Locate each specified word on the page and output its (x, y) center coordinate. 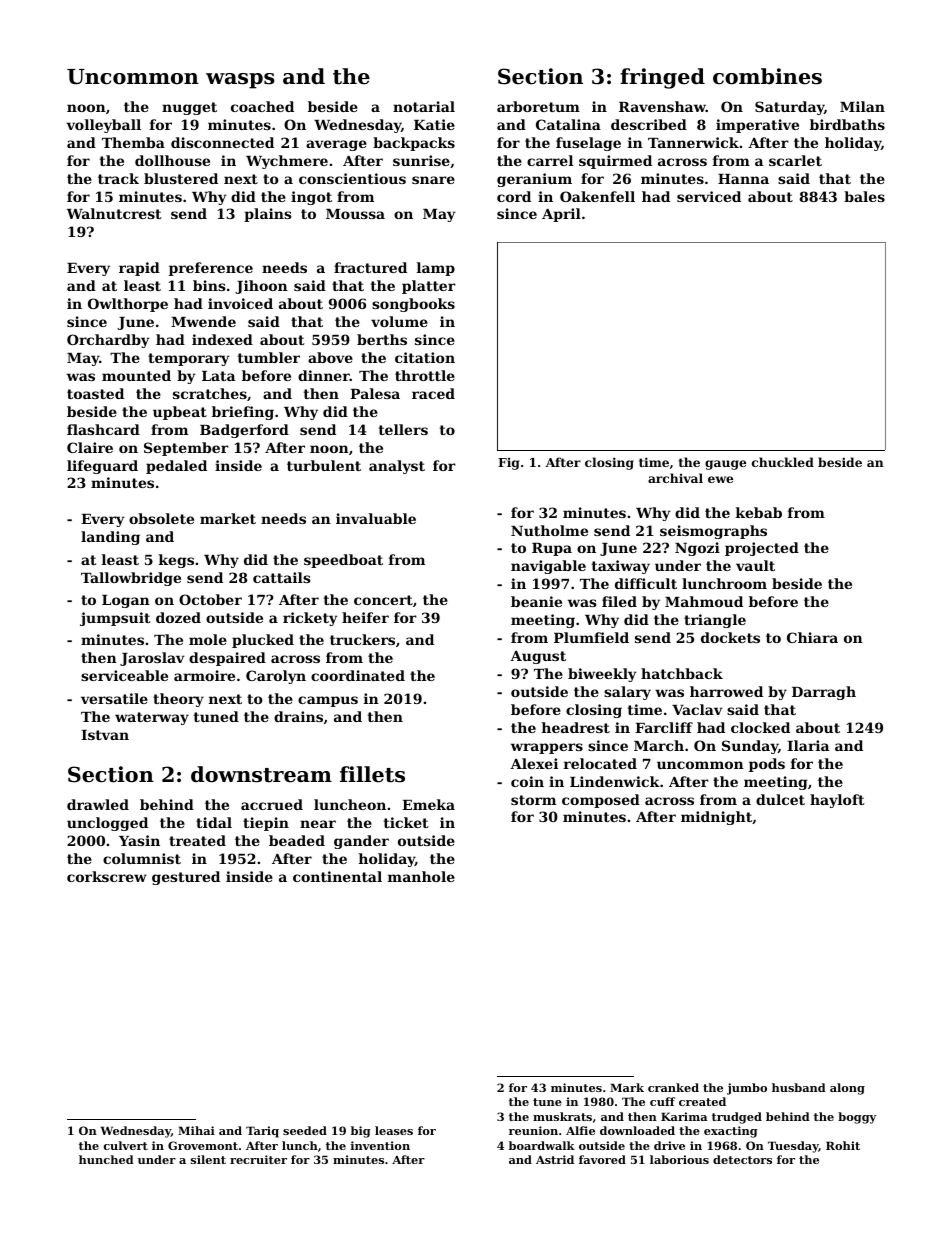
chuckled (783, 462)
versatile (114, 698)
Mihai (196, 1130)
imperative (757, 126)
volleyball (103, 126)
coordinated (358, 675)
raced (433, 393)
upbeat (180, 413)
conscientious (352, 178)
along (847, 1089)
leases (394, 1130)
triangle (715, 621)
